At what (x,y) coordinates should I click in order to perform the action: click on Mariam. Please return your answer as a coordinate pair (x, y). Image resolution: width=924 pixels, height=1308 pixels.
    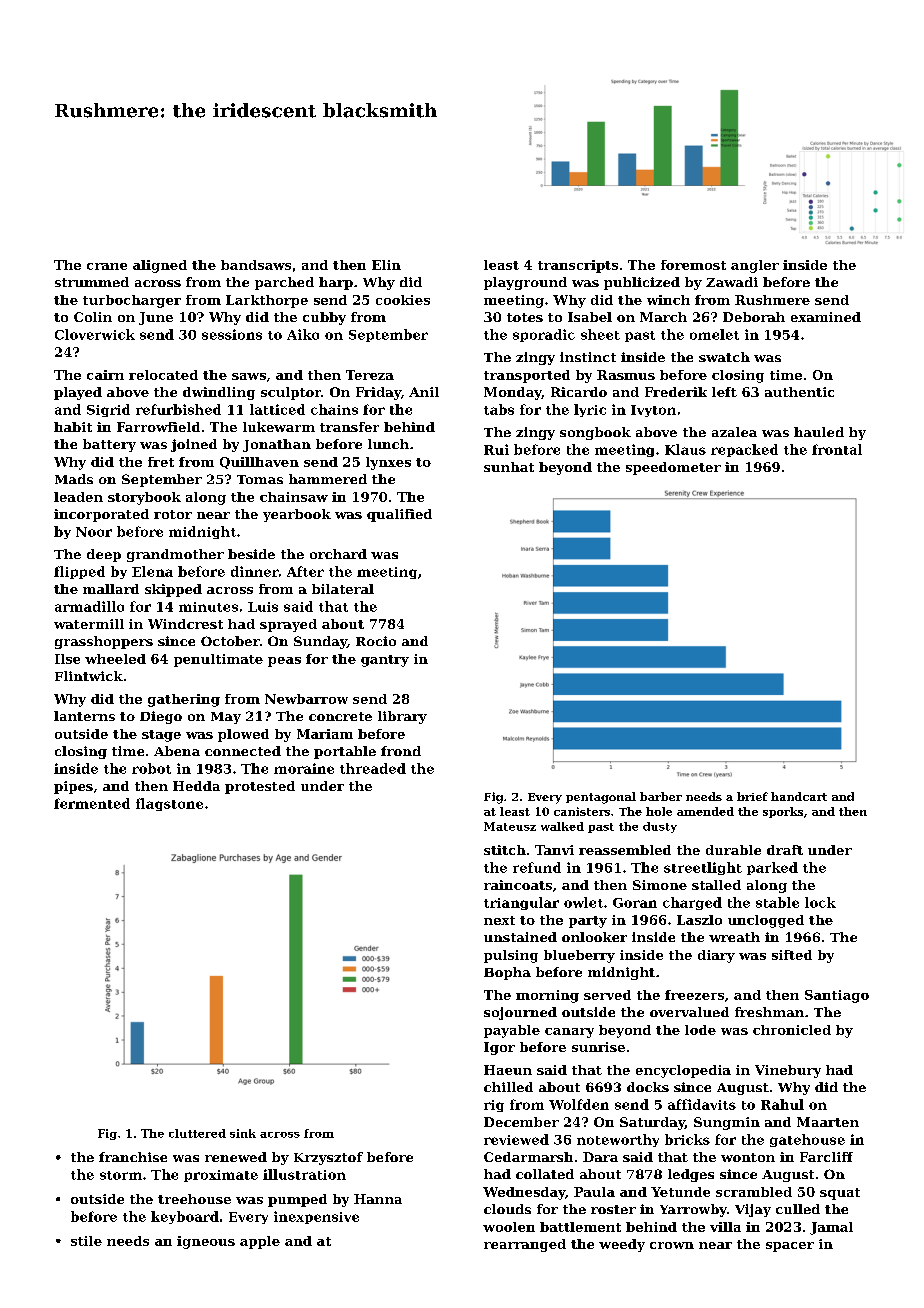
    Looking at the image, I should click on (325, 734).
